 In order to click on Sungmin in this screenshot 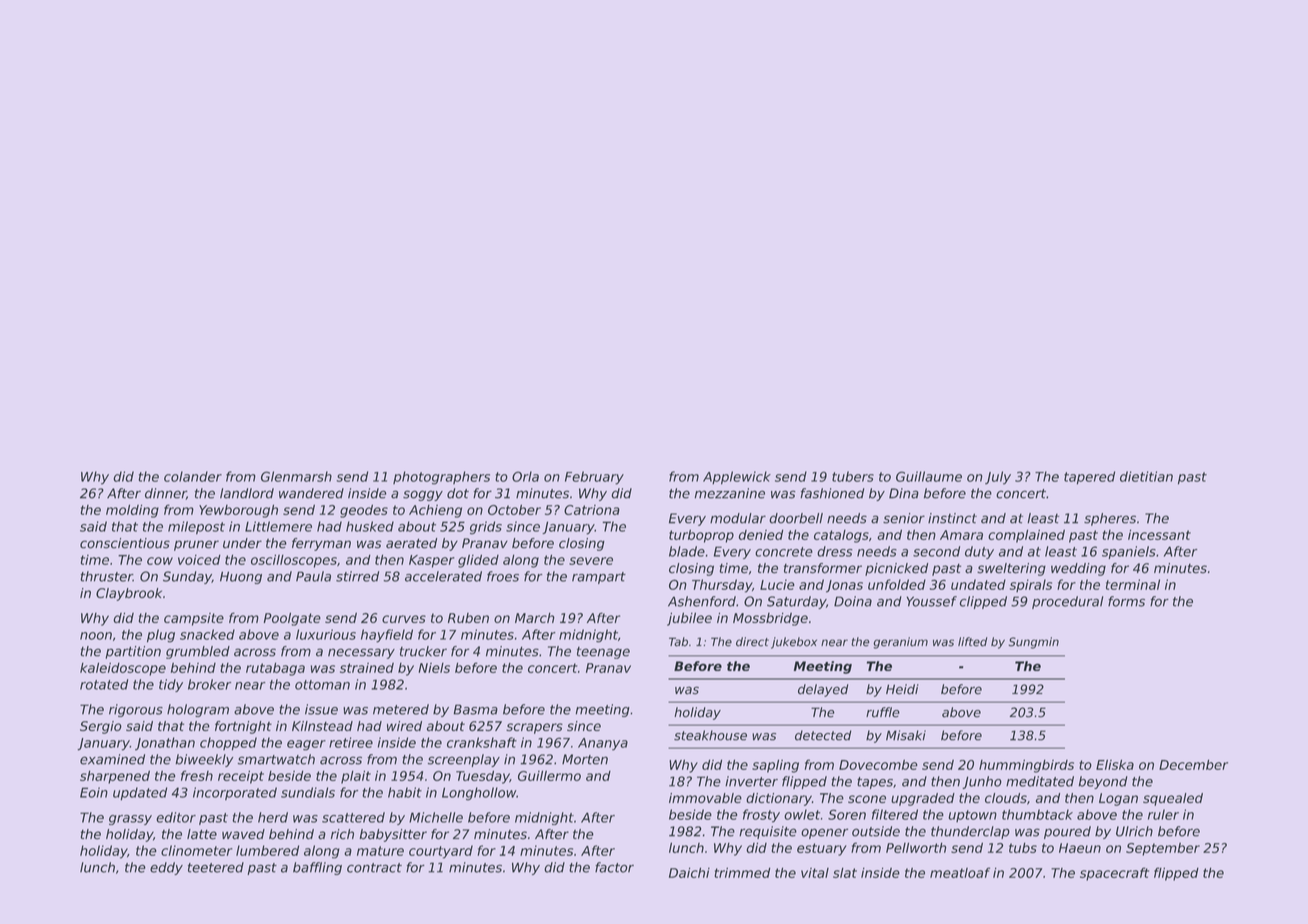, I will do `click(1034, 643)`.
